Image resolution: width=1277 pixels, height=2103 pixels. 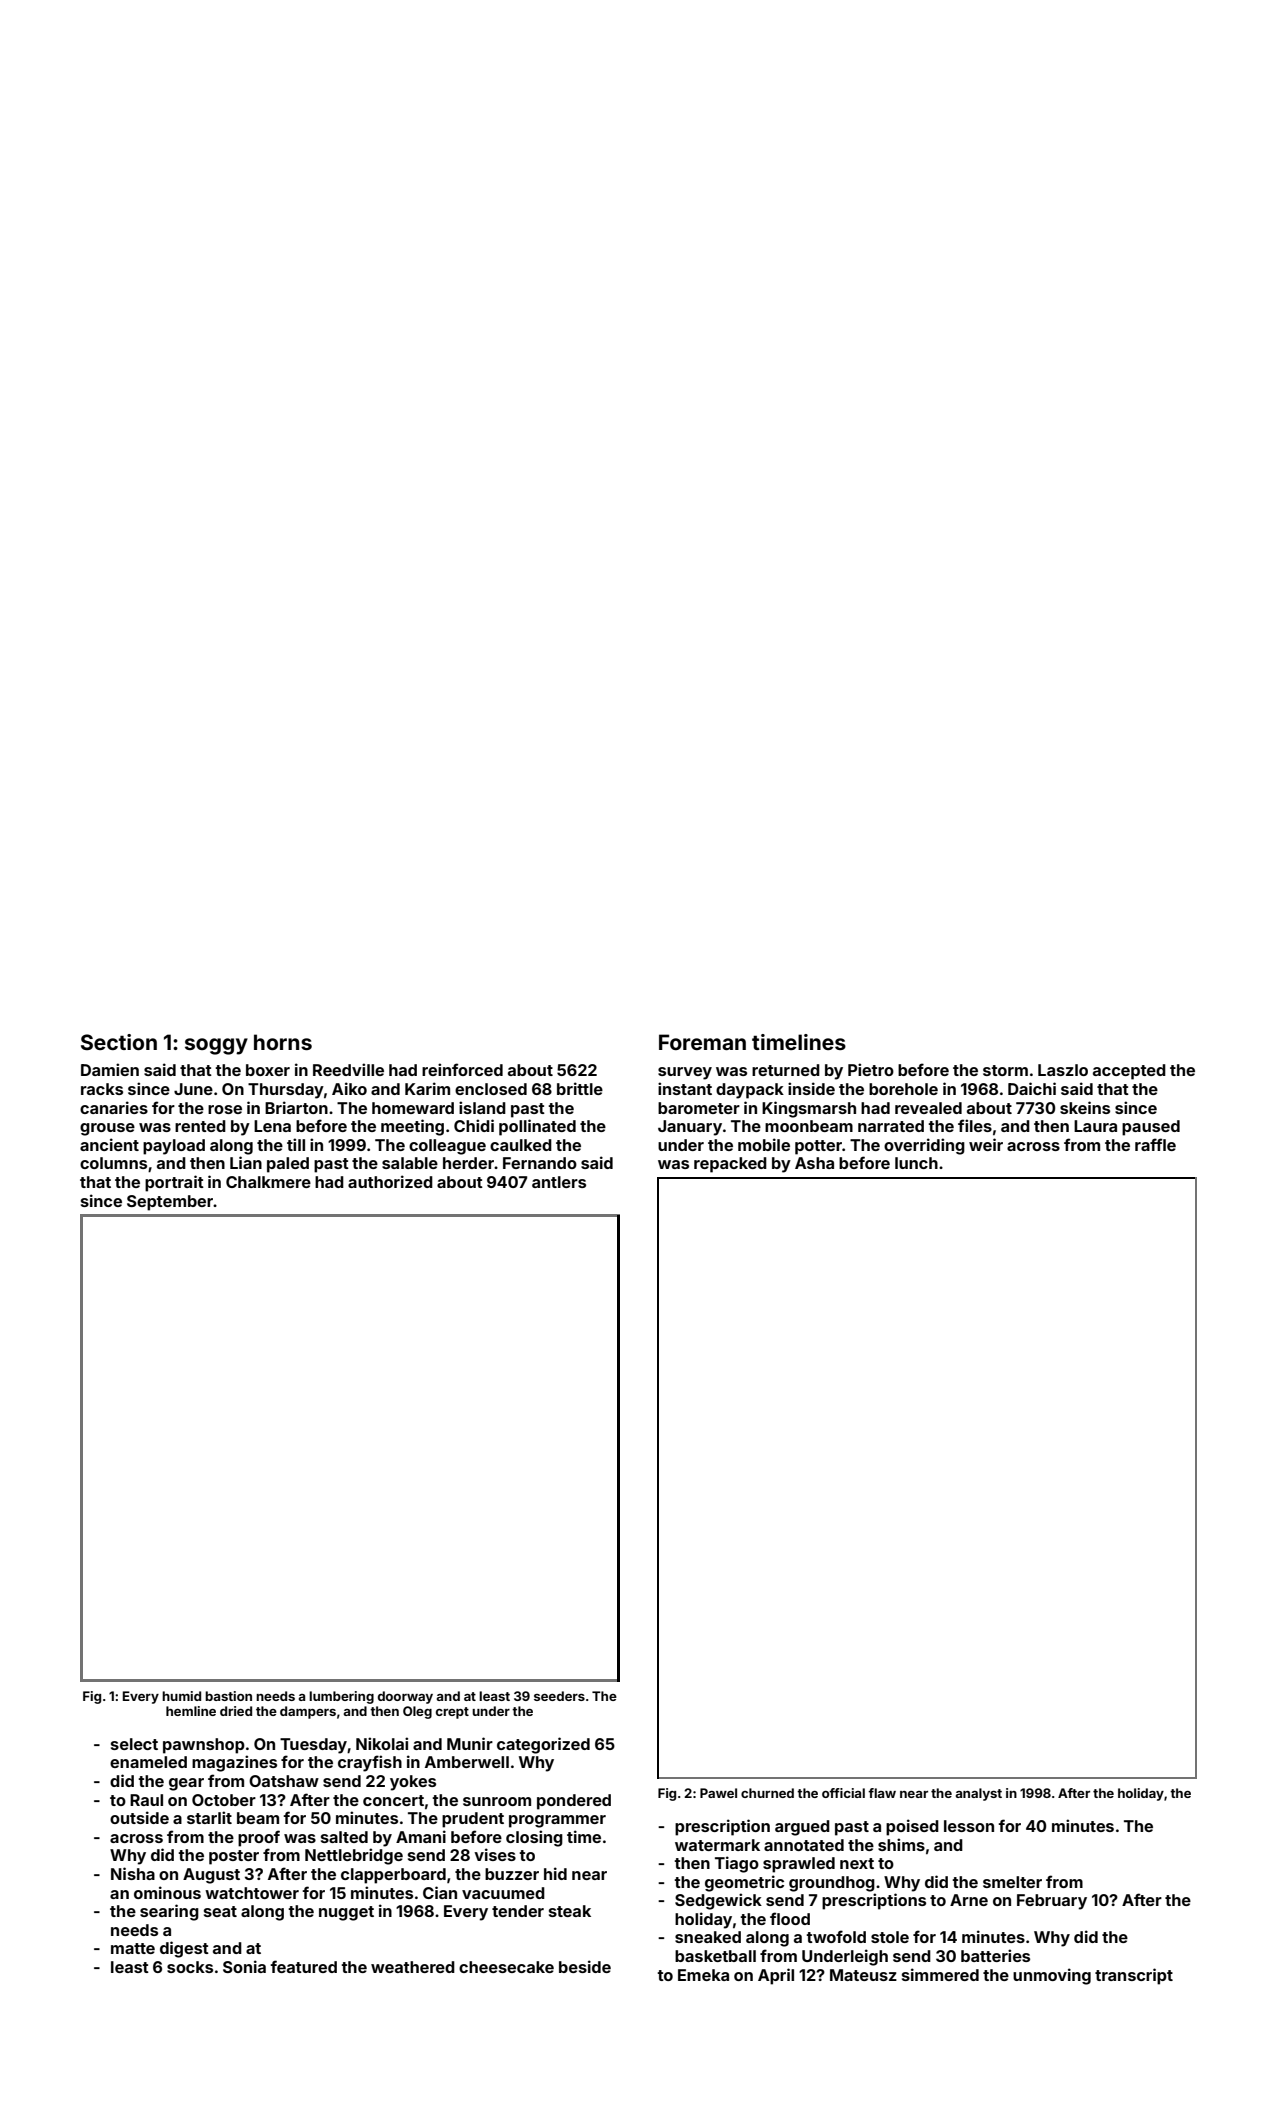 What do you see at coordinates (462, 1069) in the screenshot?
I see `reinforced` at bounding box center [462, 1069].
